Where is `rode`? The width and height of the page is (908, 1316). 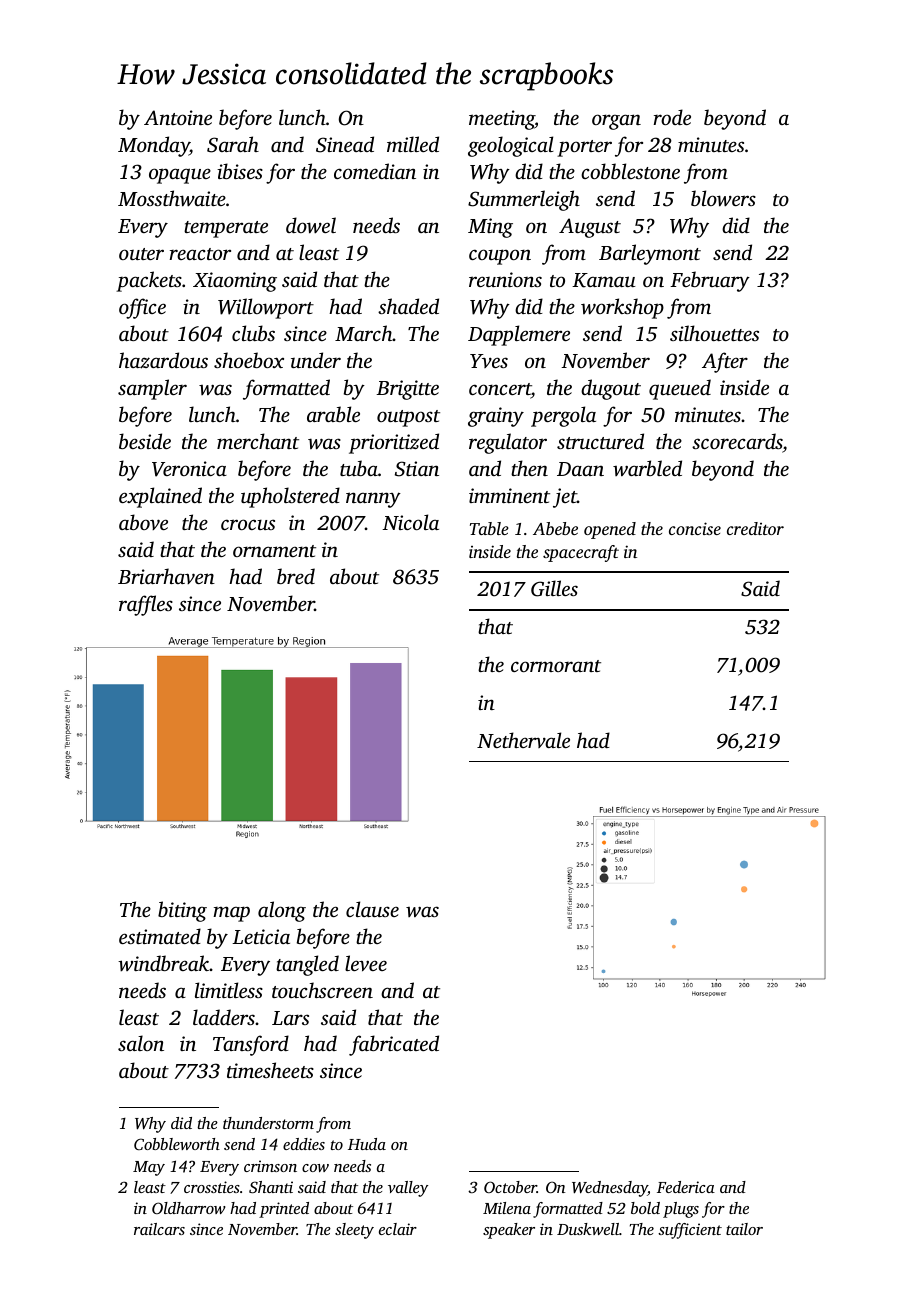 rode is located at coordinates (672, 117).
